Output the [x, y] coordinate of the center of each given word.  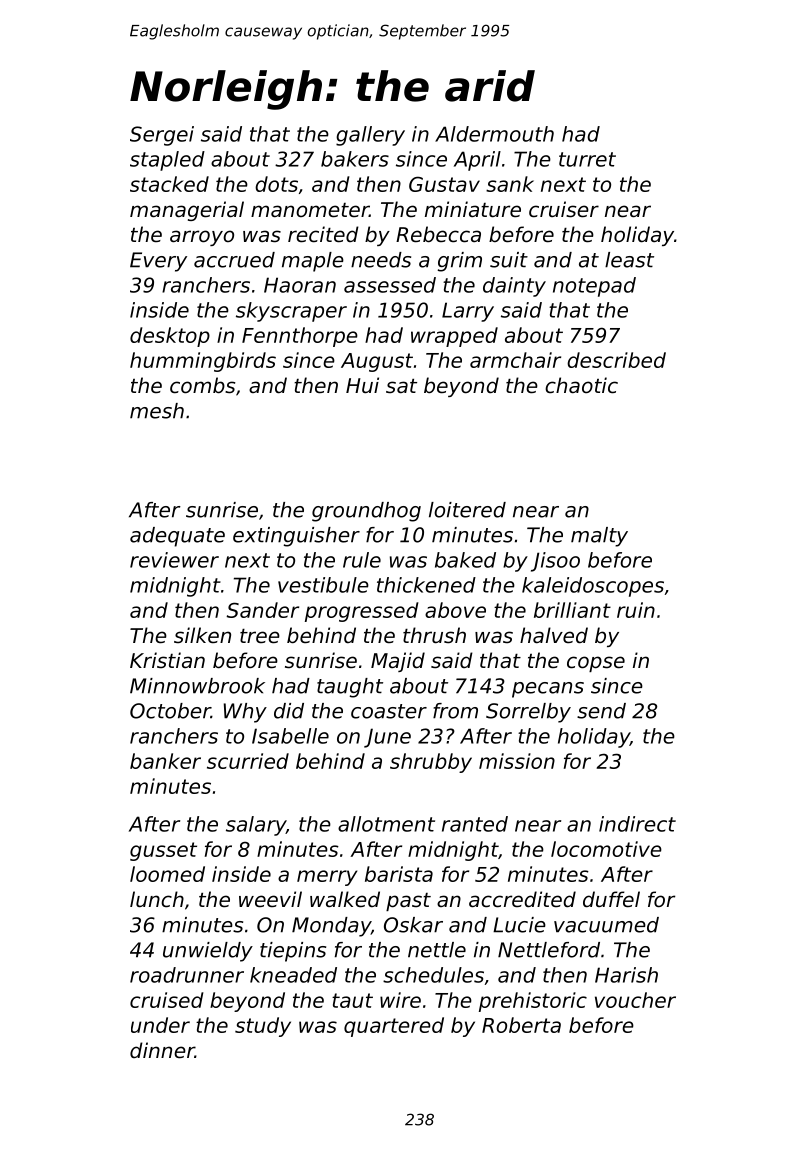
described [616, 360]
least [629, 260]
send [601, 711]
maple [313, 262]
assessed [390, 285]
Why [245, 713]
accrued [234, 260]
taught [350, 688]
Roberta [521, 1025]
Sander [262, 610]
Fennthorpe [300, 337]
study [263, 1027]
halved [554, 635]
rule [362, 560]
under [160, 1025]
